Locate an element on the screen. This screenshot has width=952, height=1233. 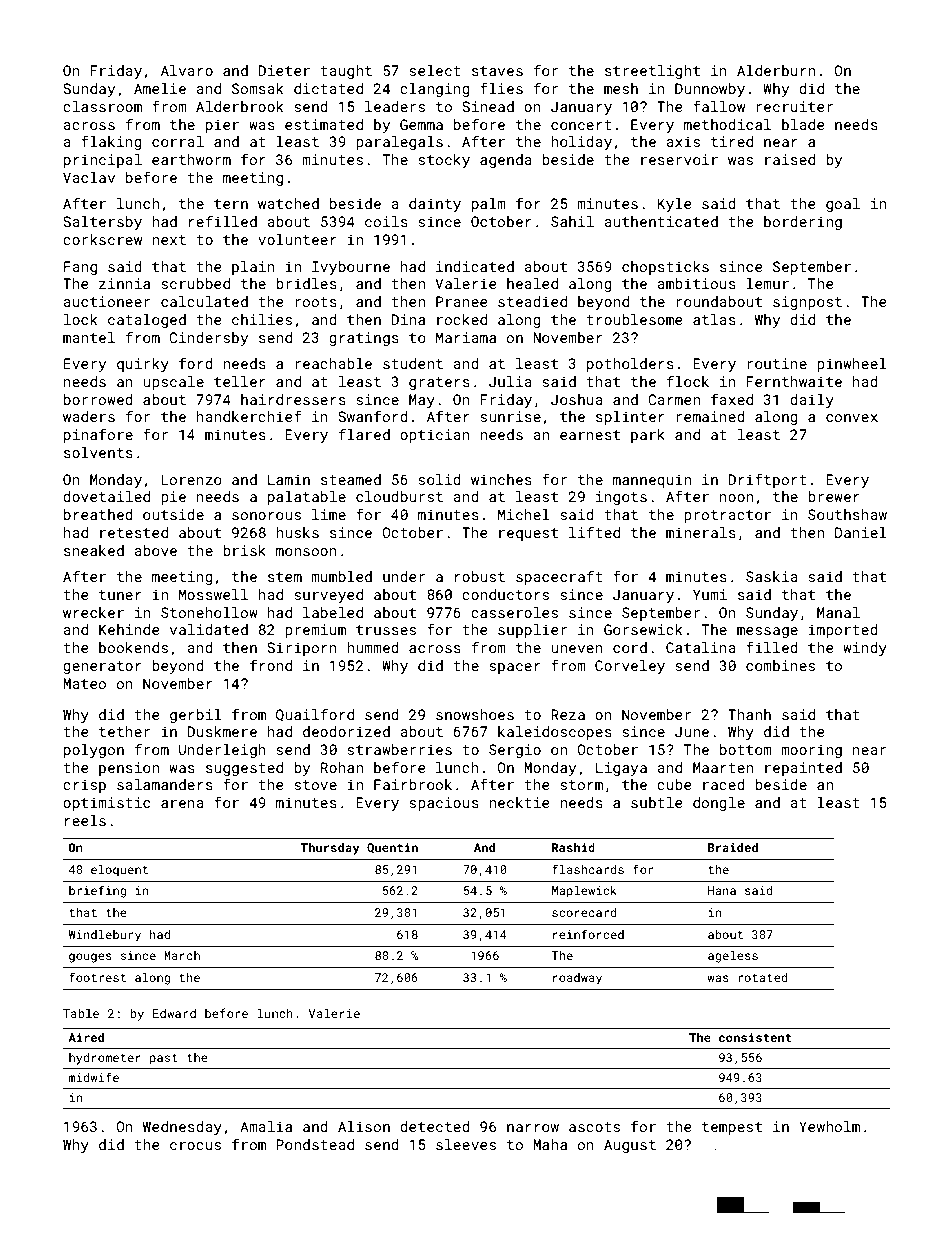
flaking is located at coordinates (111, 142).
